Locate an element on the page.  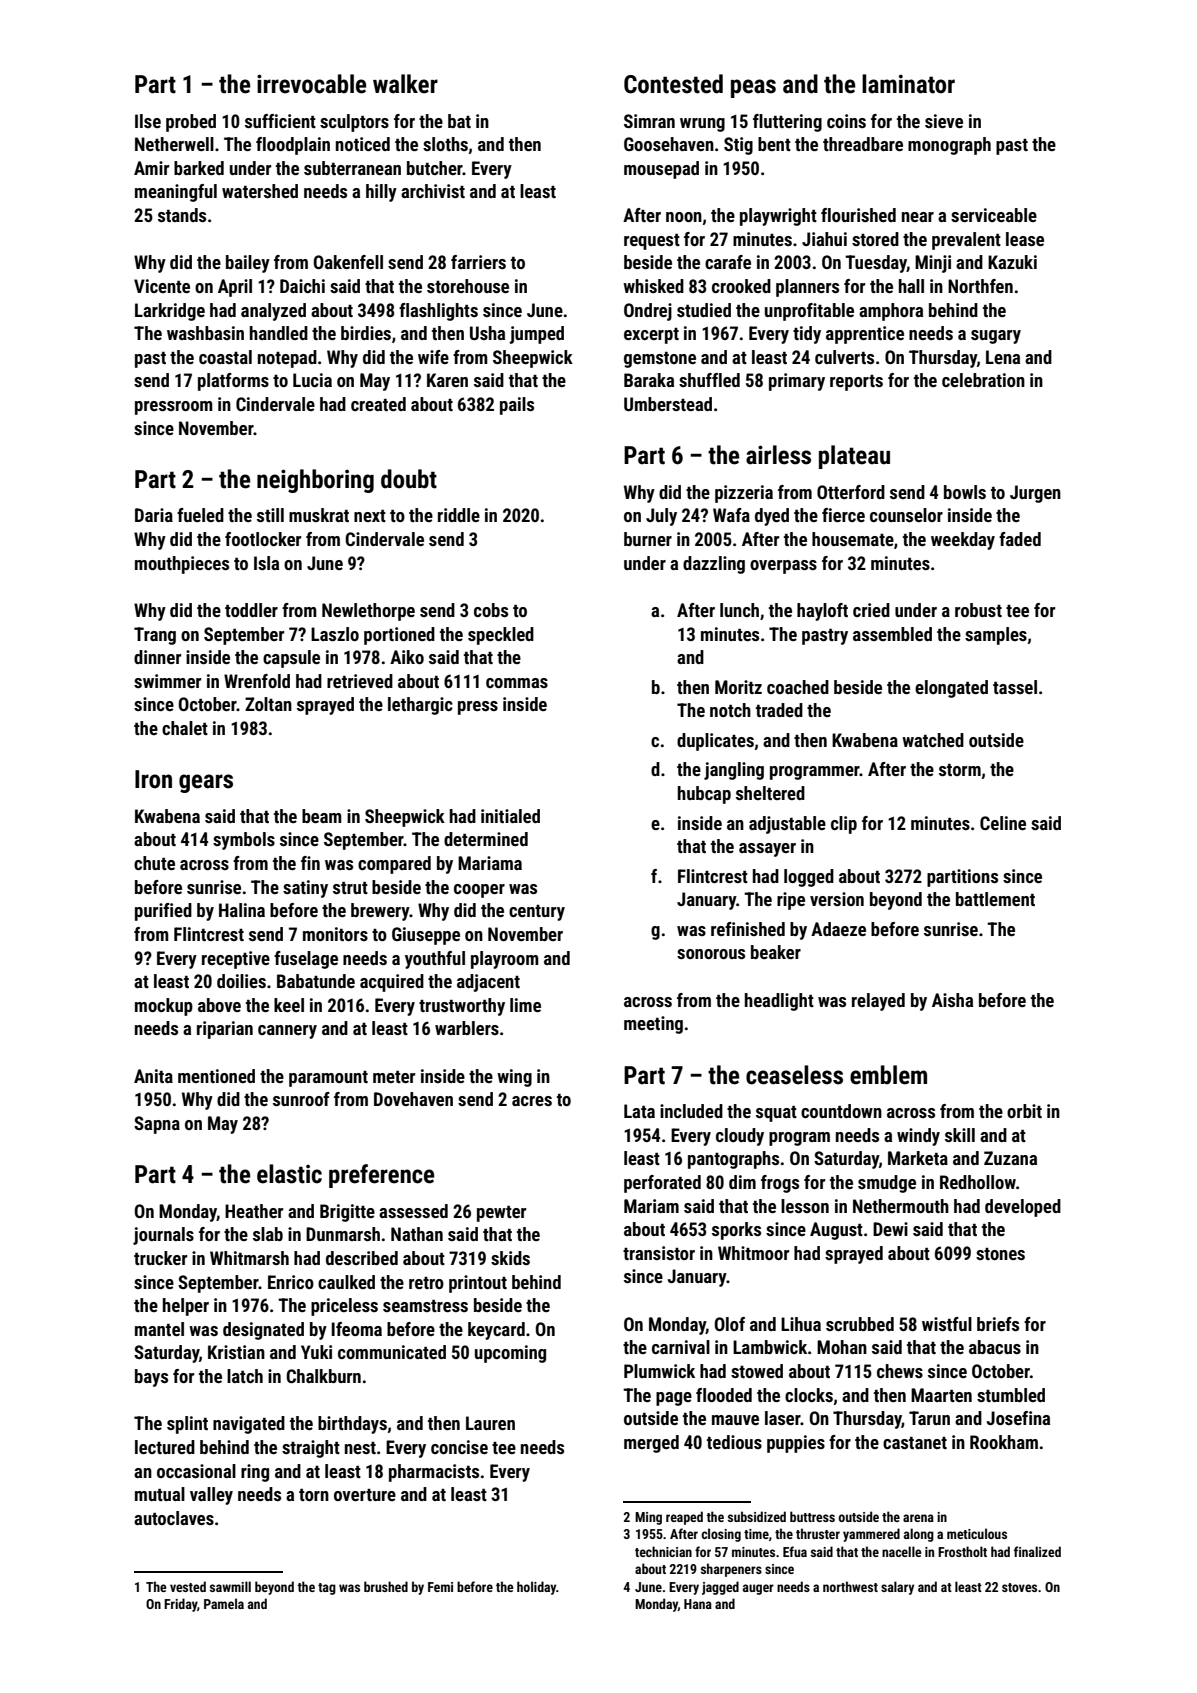
sugary is located at coordinates (996, 337).
